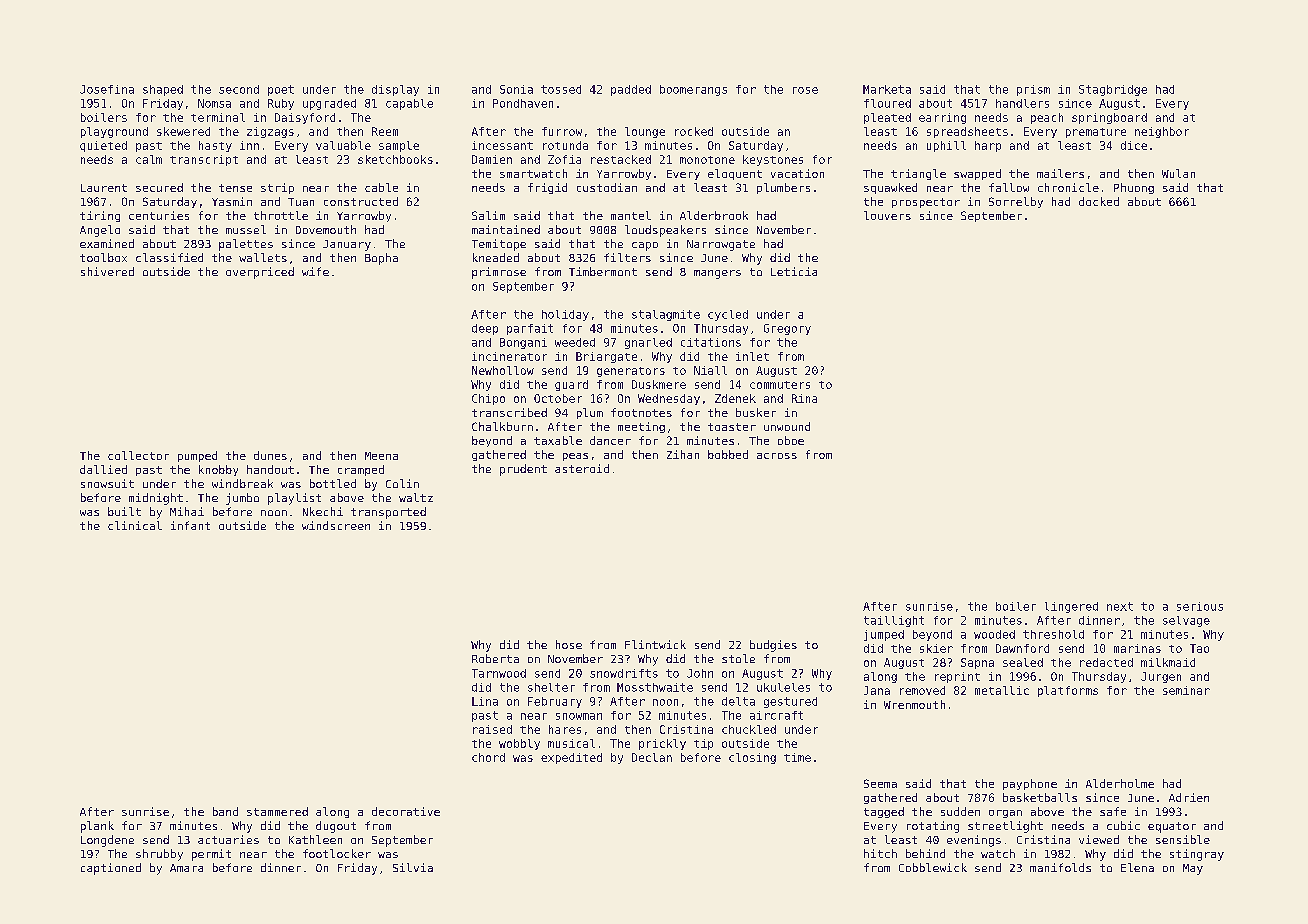 The height and width of the image is (924, 1308). Describe the element at coordinates (1106, 662) in the image. I see `redacted` at that location.
